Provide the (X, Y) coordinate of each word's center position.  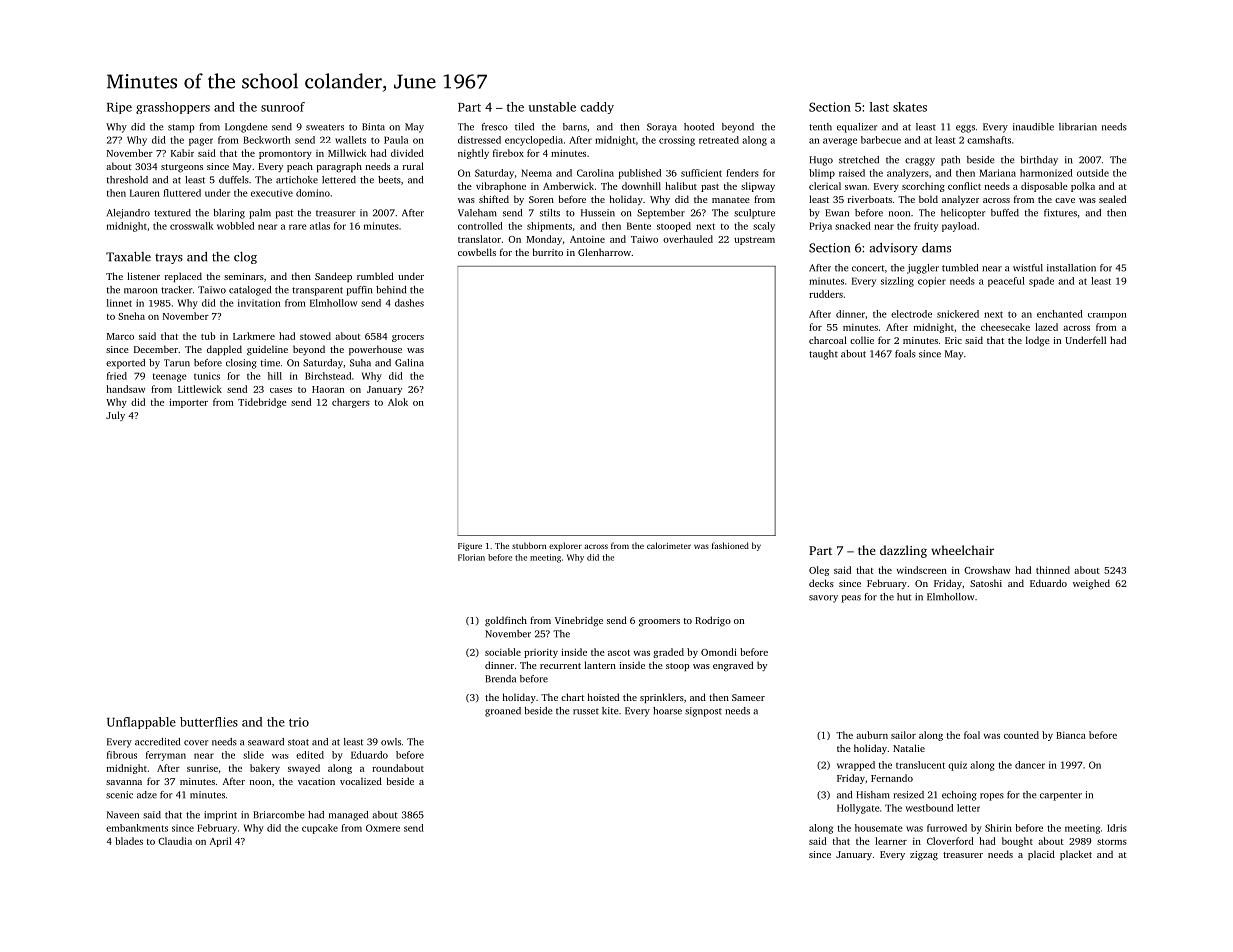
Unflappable (141, 723)
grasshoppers (173, 108)
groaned (503, 712)
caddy (597, 108)
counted (1021, 735)
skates (910, 107)
